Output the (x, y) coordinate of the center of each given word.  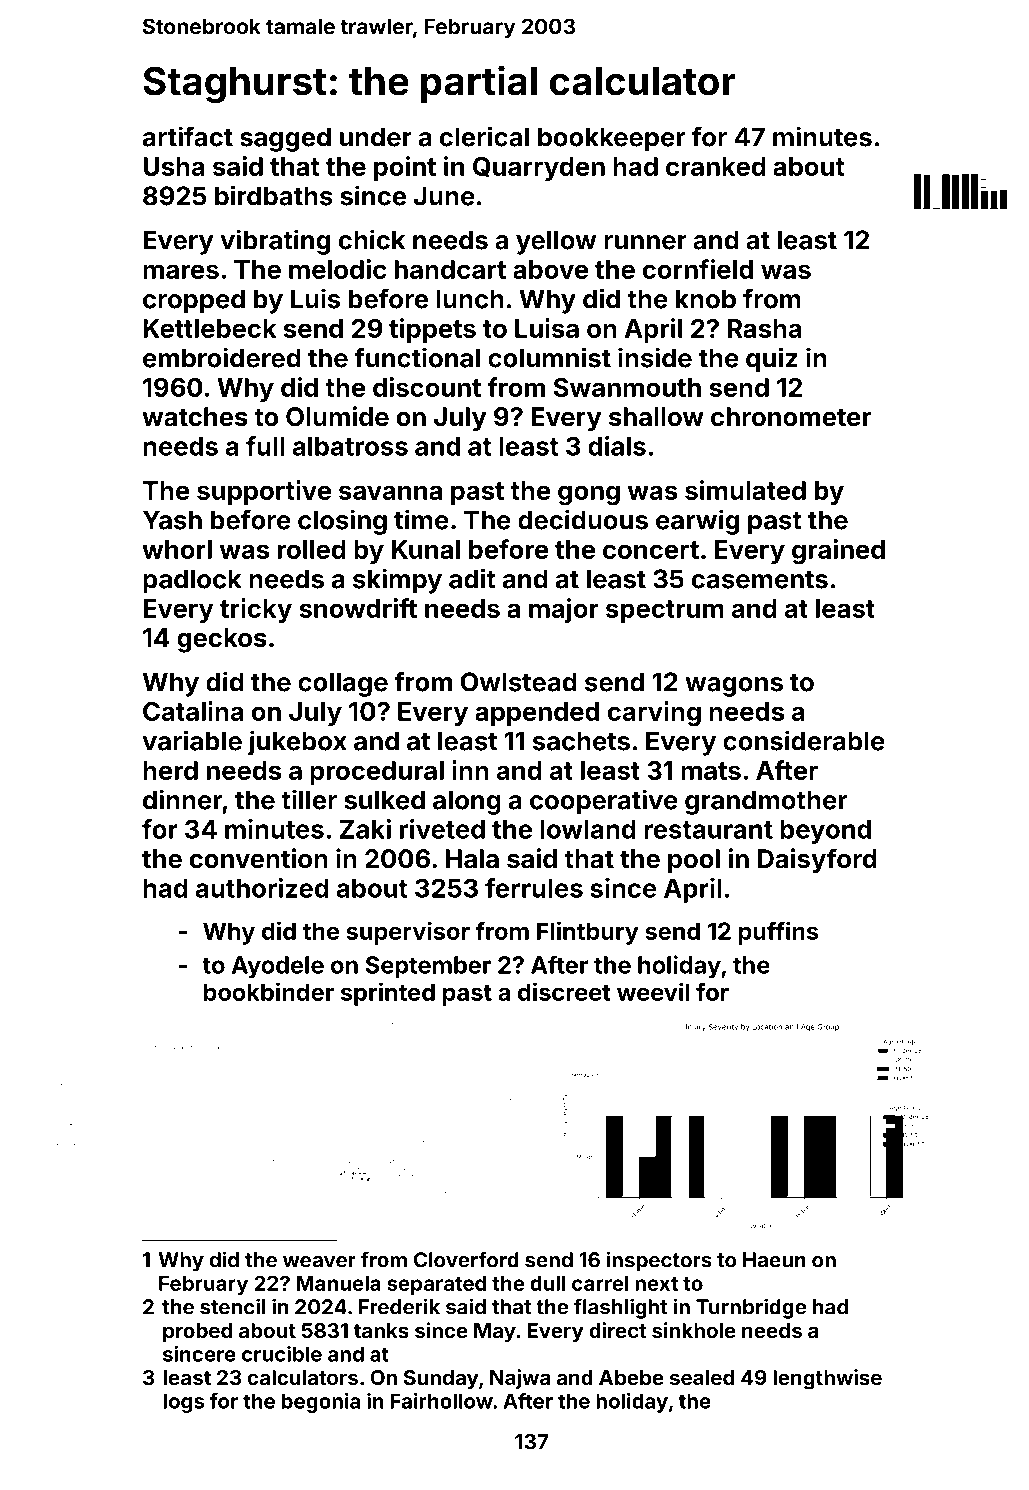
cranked (716, 166)
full (265, 446)
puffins (779, 933)
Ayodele (278, 967)
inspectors (659, 1261)
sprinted (388, 994)
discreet (564, 991)
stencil (232, 1306)
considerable (804, 740)
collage (343, 684)
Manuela (339, 1283)
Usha (174, 166)
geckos (222, 640)
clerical (484, 136)
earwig (697, 522)
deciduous (583, 519)
